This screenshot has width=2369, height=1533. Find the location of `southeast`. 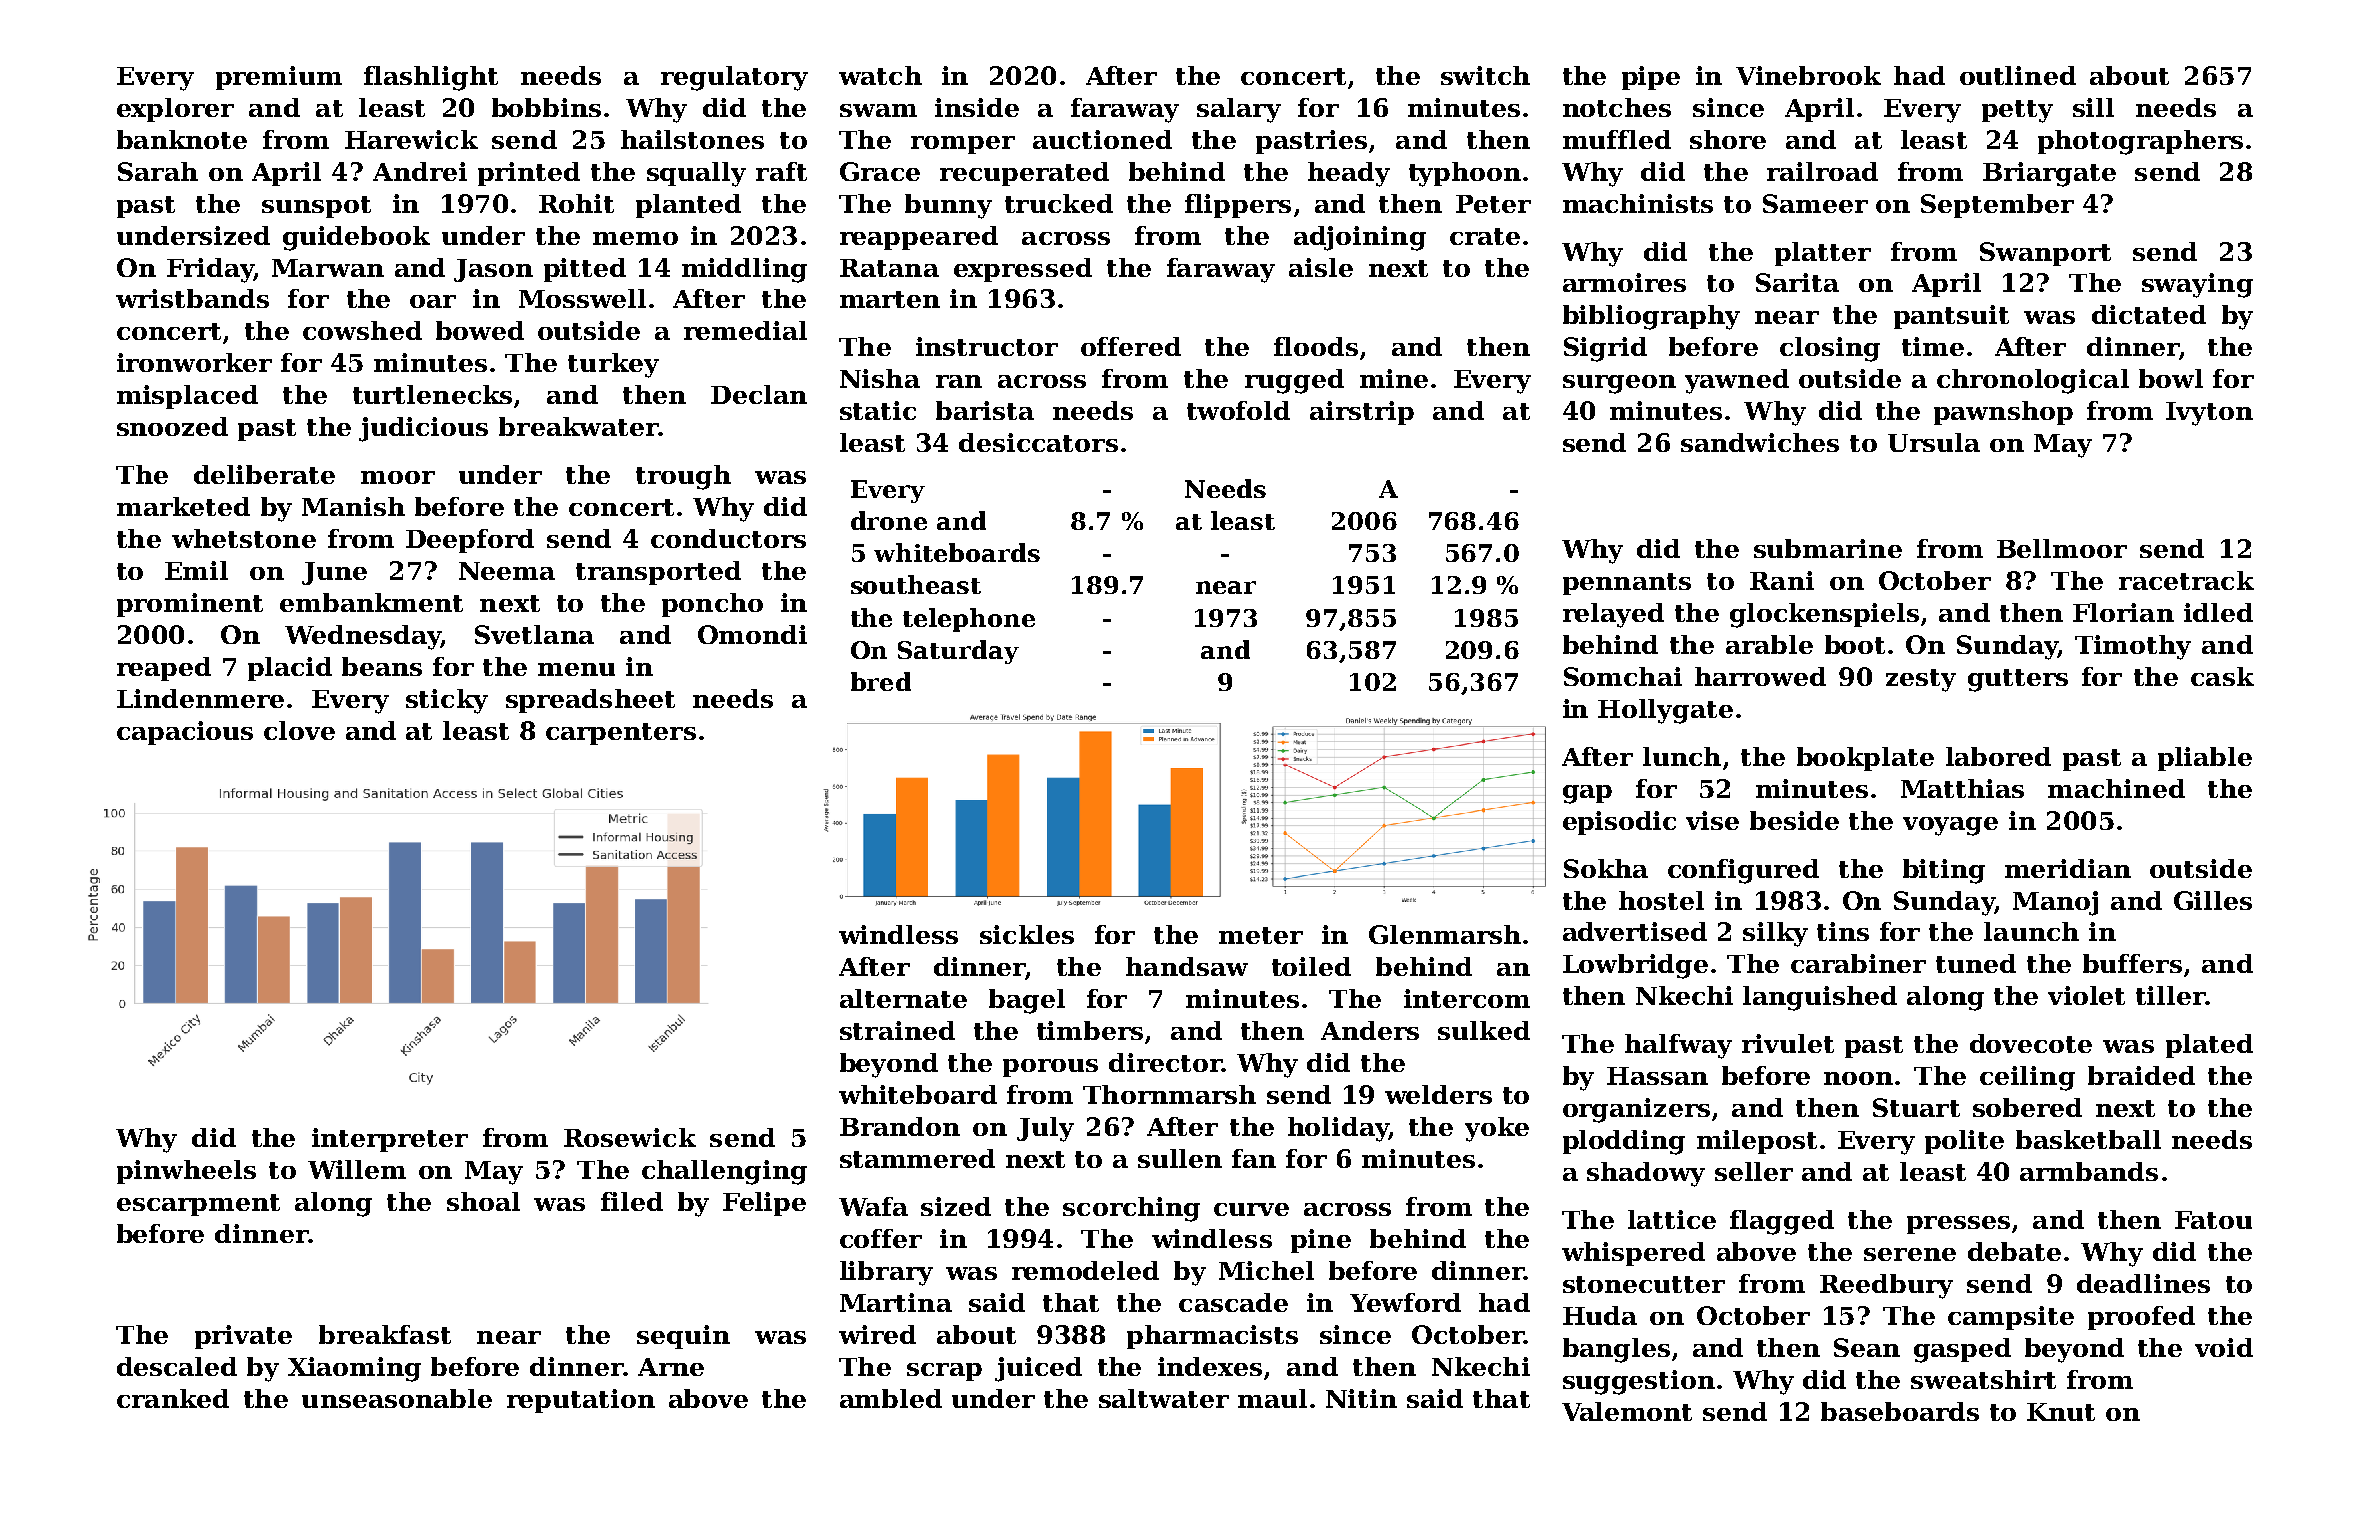

southeast is located at coordinates (916, 584).
